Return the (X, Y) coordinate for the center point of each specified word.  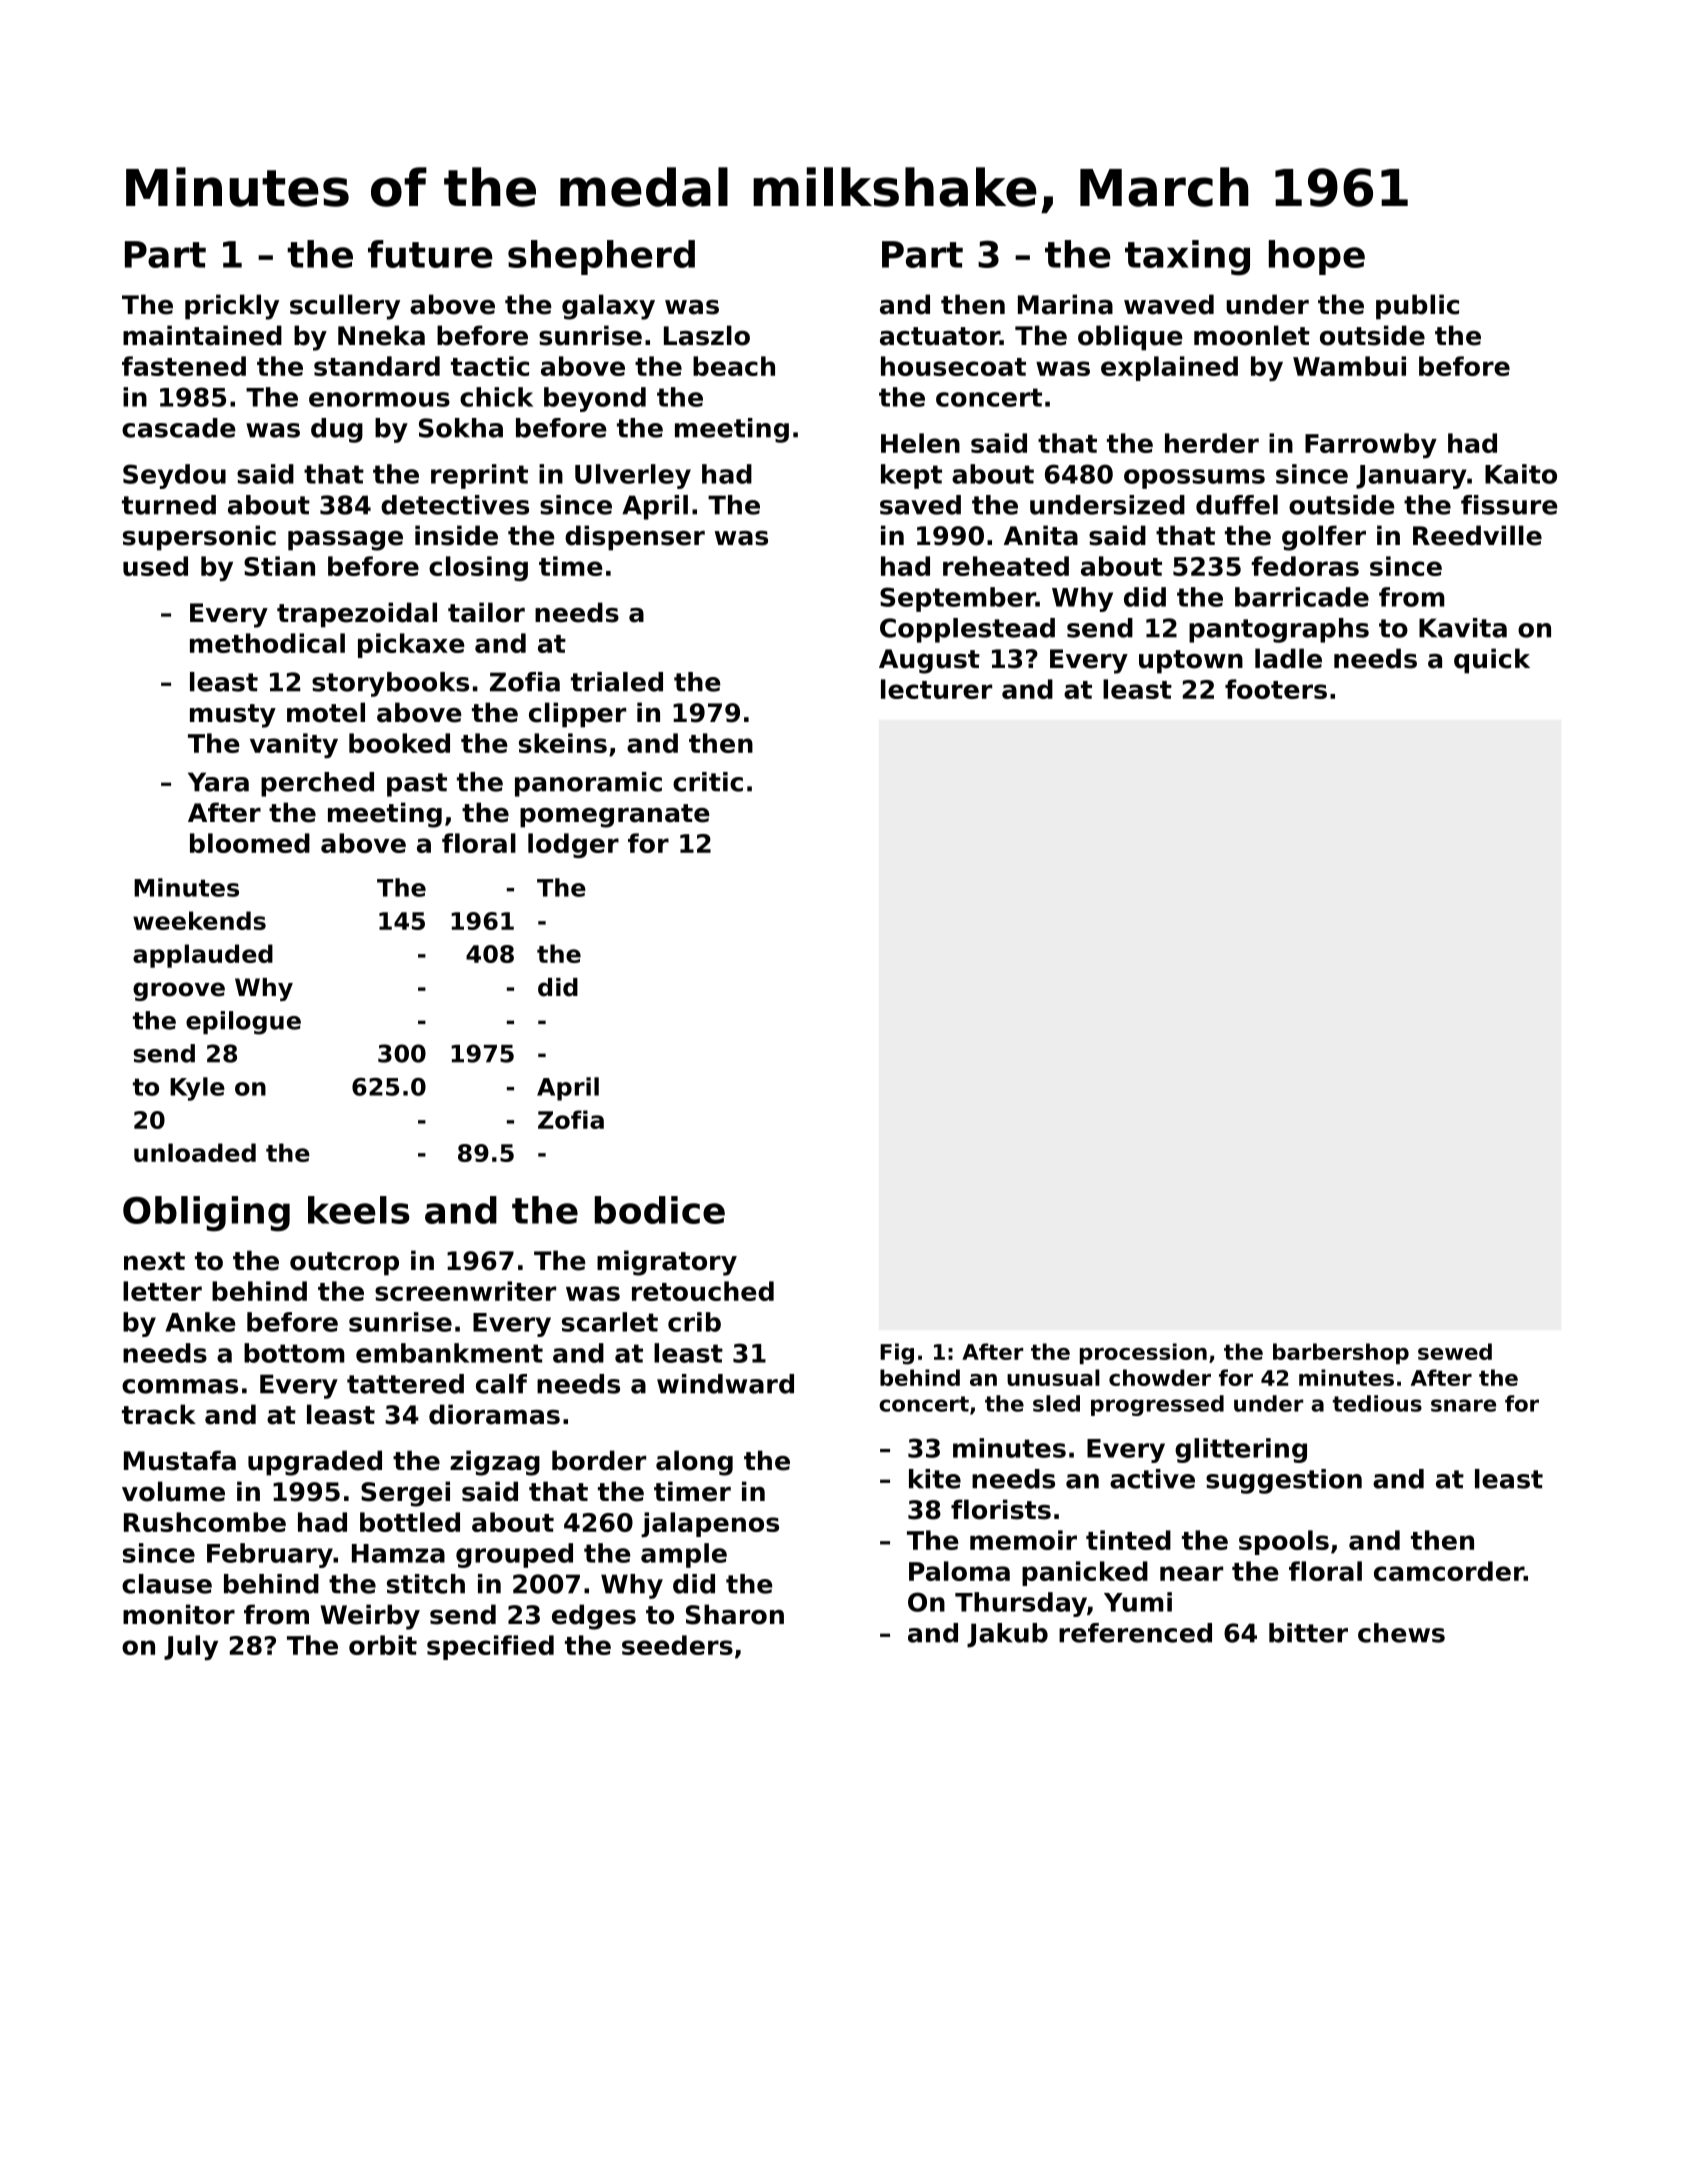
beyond (595, 399)
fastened (184, 366)
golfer (1324, 538)
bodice (660, 1210)
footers (1276, 689)
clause (167, 1584)
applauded (203, 956)
